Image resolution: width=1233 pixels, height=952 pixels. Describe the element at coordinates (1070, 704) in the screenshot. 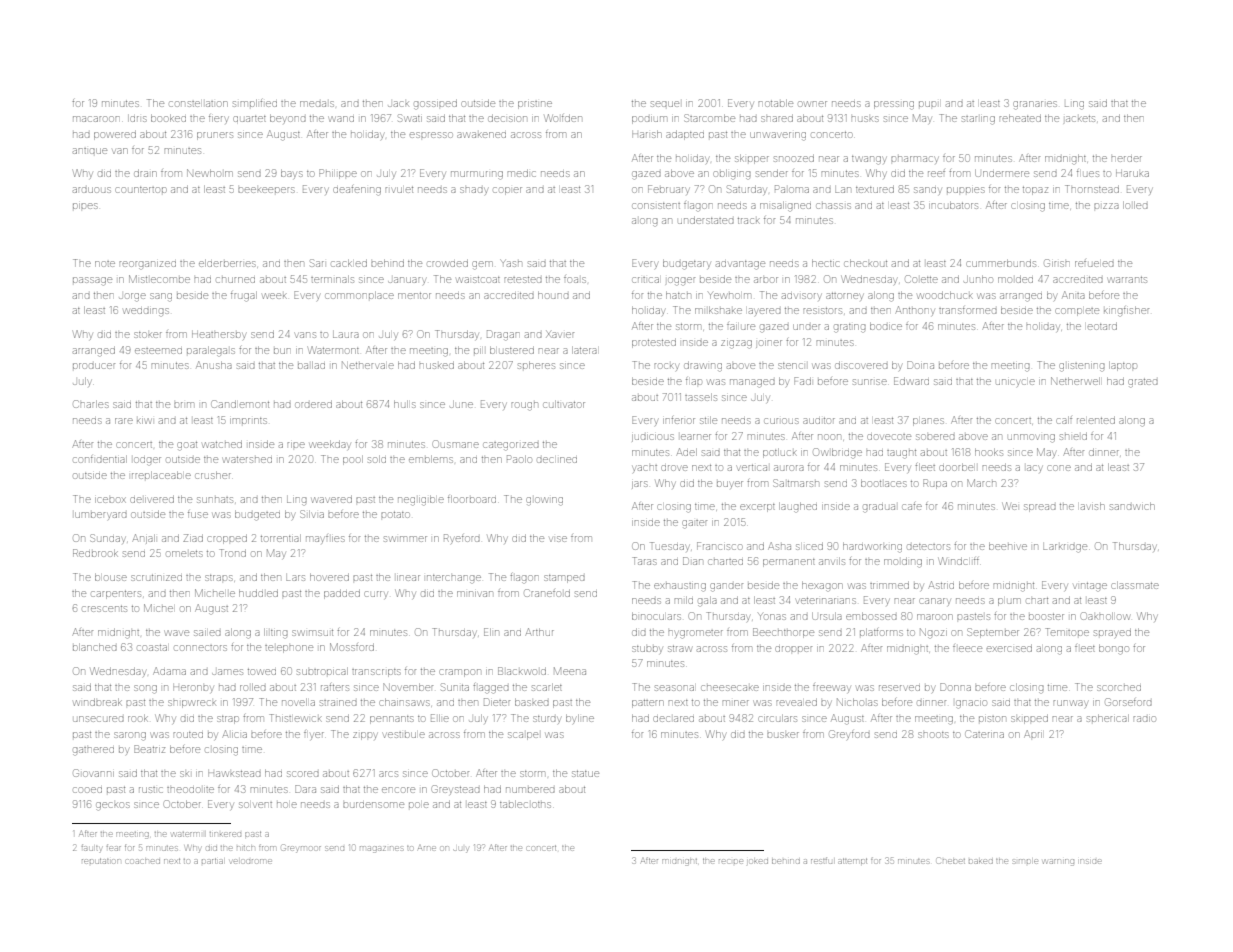

I see `runway` at that location.
